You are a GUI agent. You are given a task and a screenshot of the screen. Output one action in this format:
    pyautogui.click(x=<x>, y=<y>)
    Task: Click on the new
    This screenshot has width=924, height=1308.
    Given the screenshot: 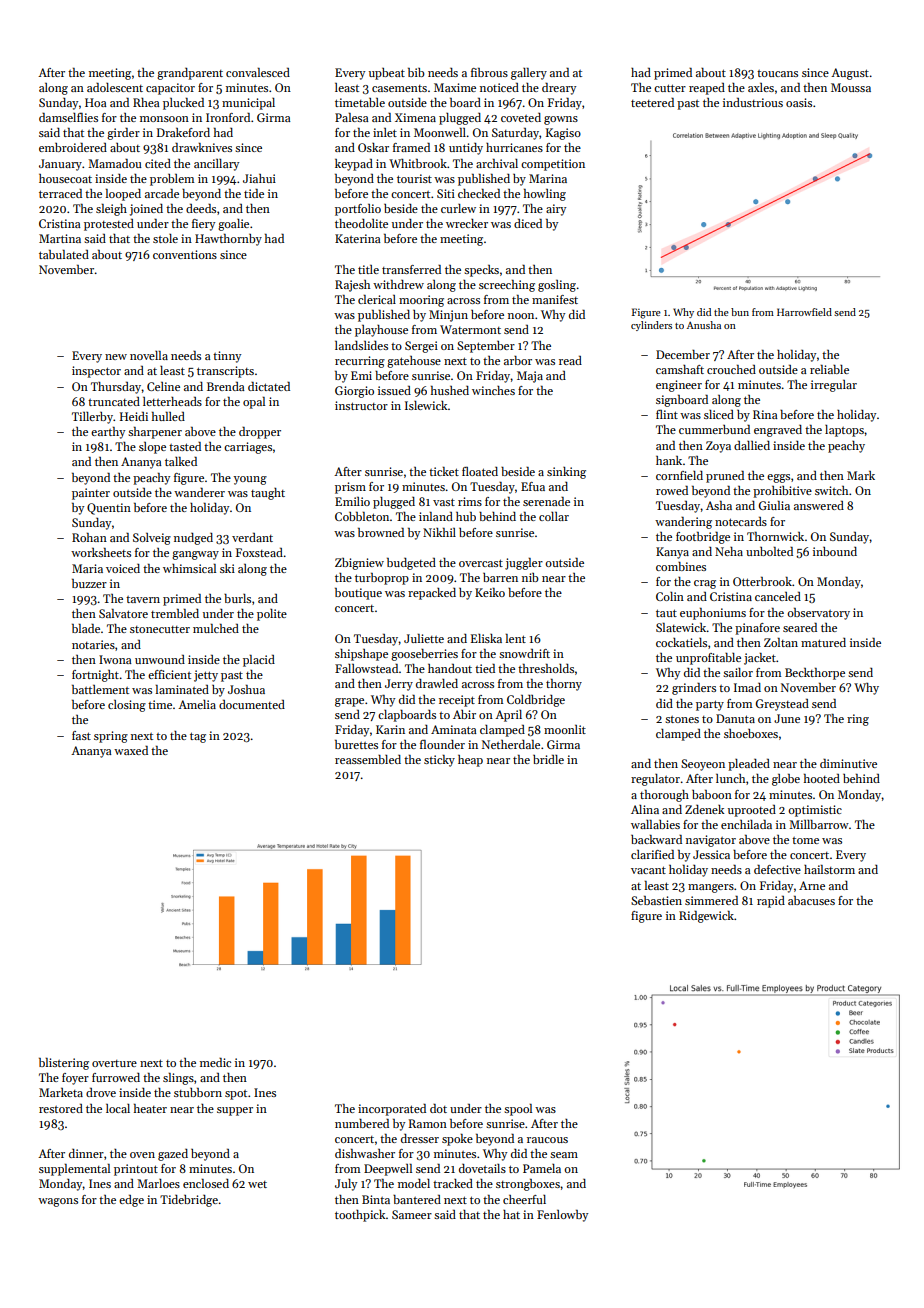 What is the action you would take?
    pyautogui.click(x=116, y=357)
